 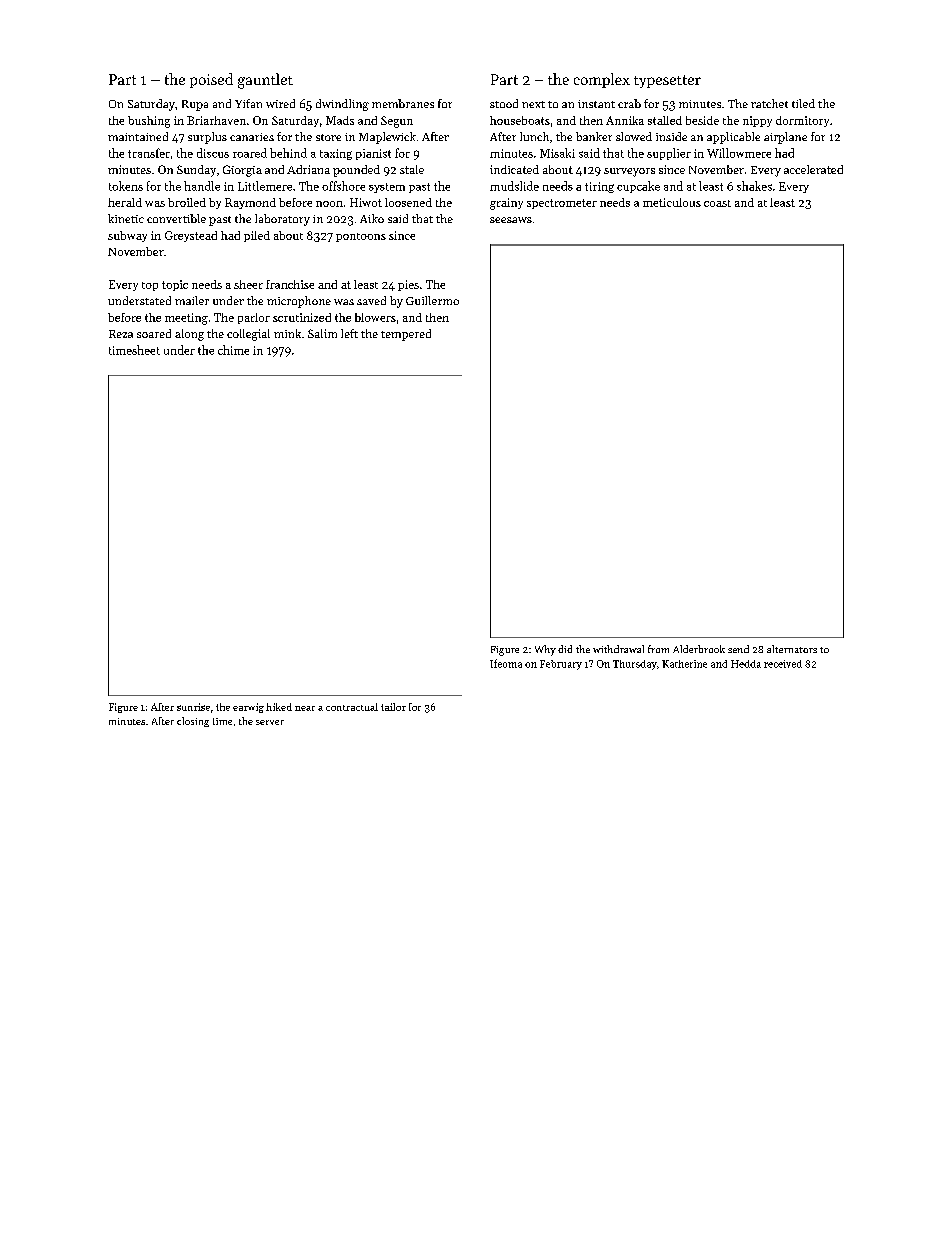 I want to click on ratchet, so click(x=769, y=103).
